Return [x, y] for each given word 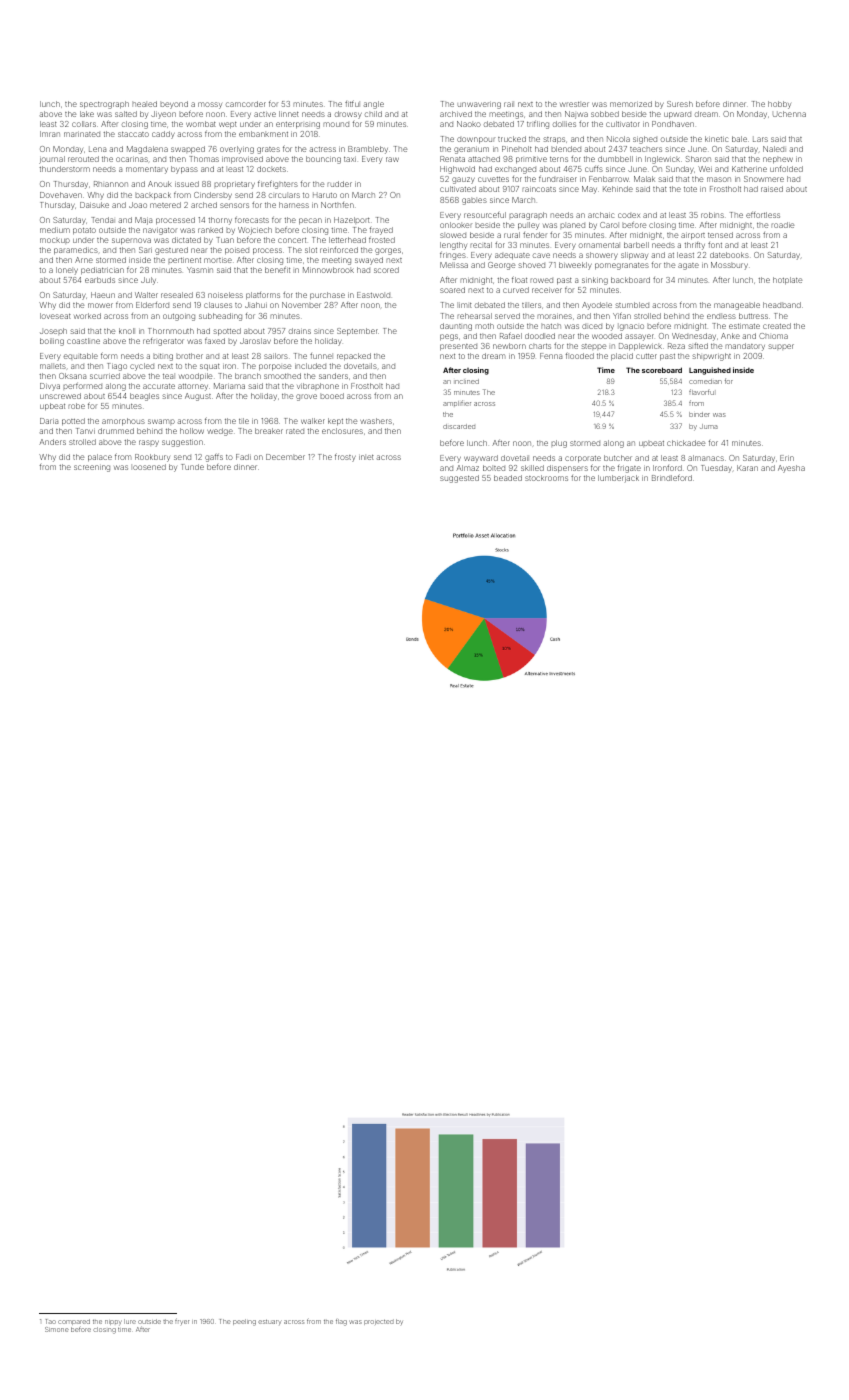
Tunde [192, 467]
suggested [459, 479]
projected [379, 1322]
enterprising [298, 125]
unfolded [786, 169]
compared [74, 1322]
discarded [459, 426]
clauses [218, 305]
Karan [747, 468]
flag [341, 1322]
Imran [50, 134]
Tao [51, 1321]
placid [622, 357]
